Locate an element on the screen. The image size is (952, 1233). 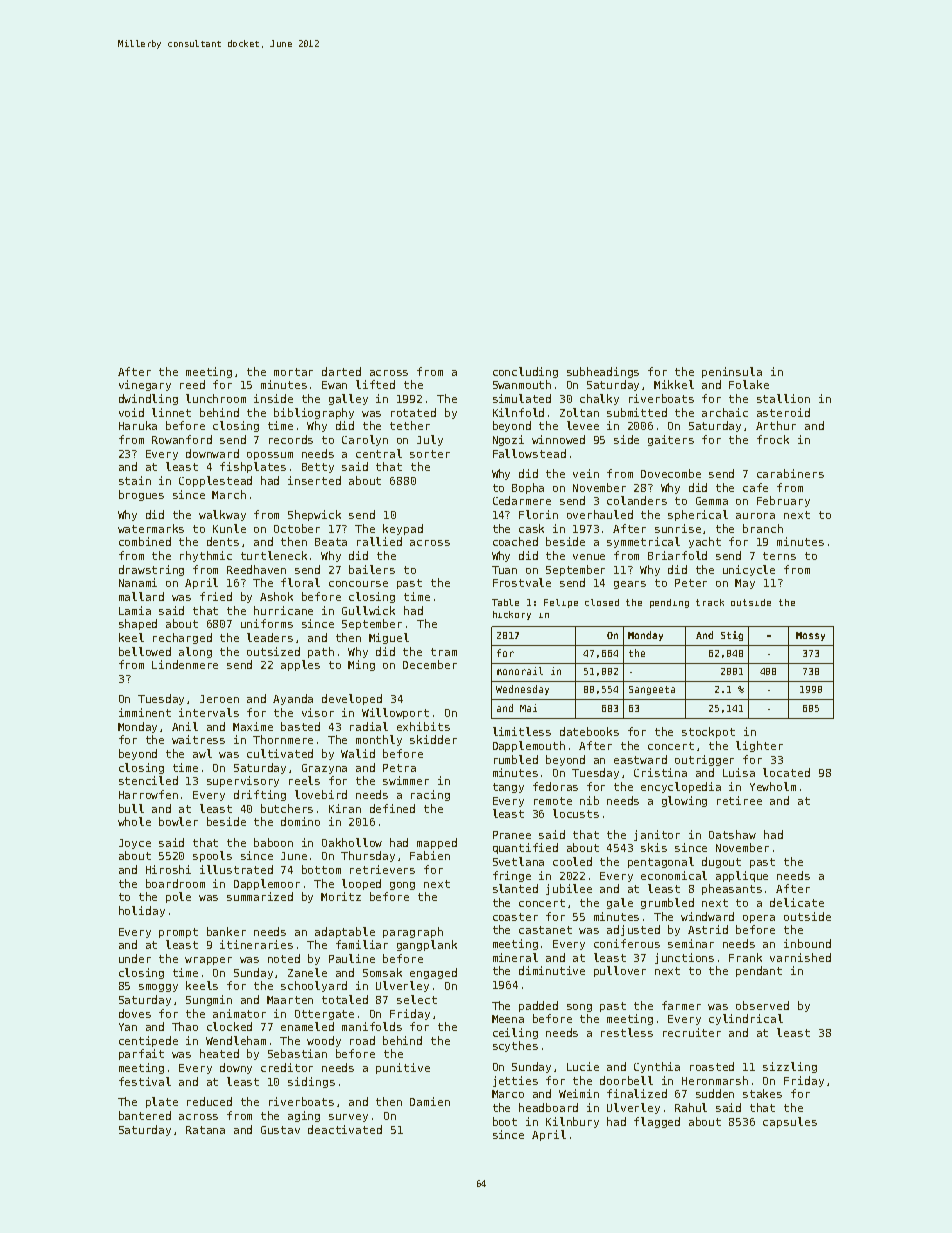
hickory is located at coordinates (512, 615).
